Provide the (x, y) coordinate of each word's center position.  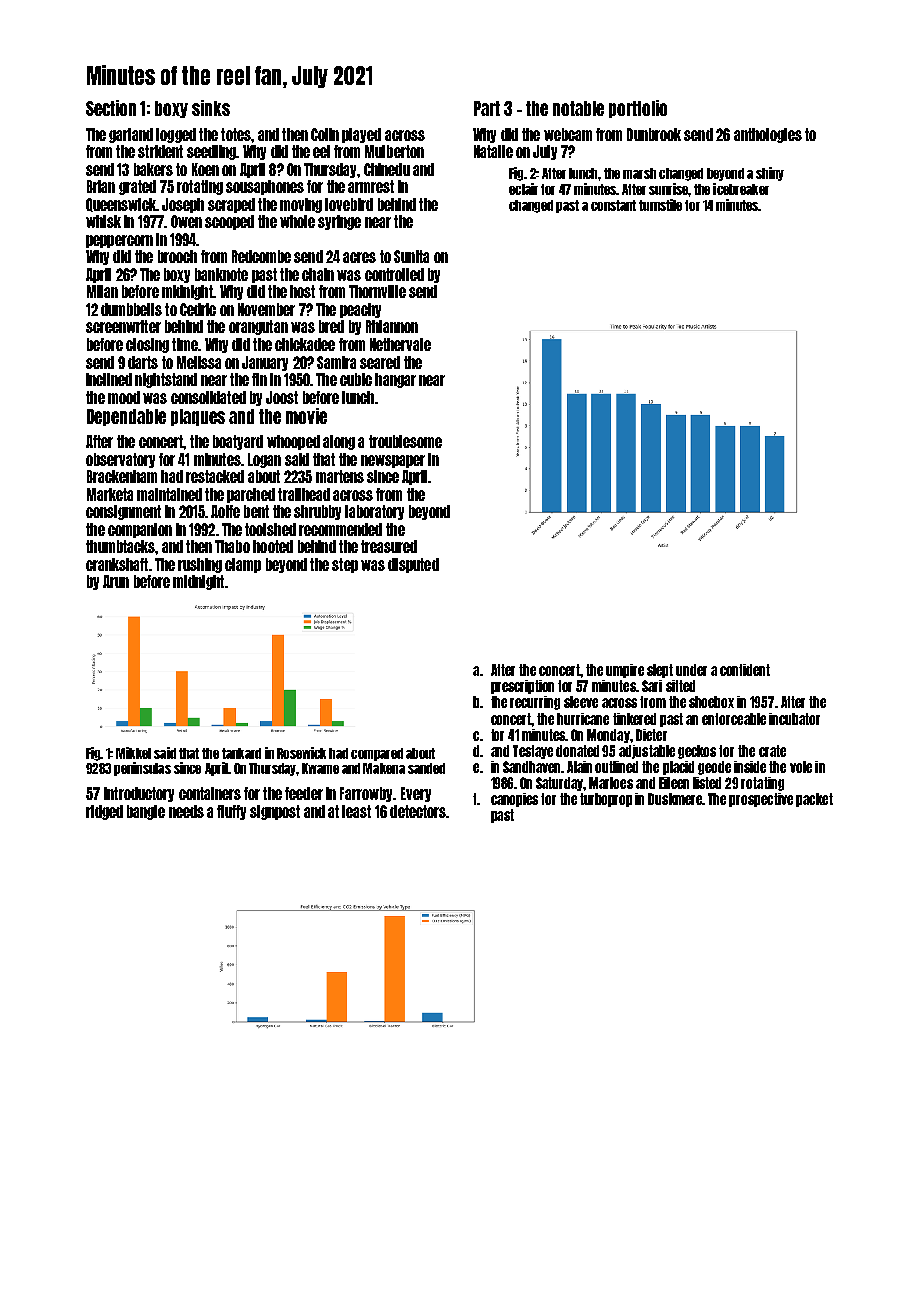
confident (745, 670)
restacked (215, 476)
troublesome (405, 441)
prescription (522, 687)
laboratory (374, 512)
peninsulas (142, 769)
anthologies (768, 135)
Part (487, 108)
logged (176, 135)
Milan (102, 291)
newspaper (393, 461)
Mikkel (133, 753)
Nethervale (400, 344)
